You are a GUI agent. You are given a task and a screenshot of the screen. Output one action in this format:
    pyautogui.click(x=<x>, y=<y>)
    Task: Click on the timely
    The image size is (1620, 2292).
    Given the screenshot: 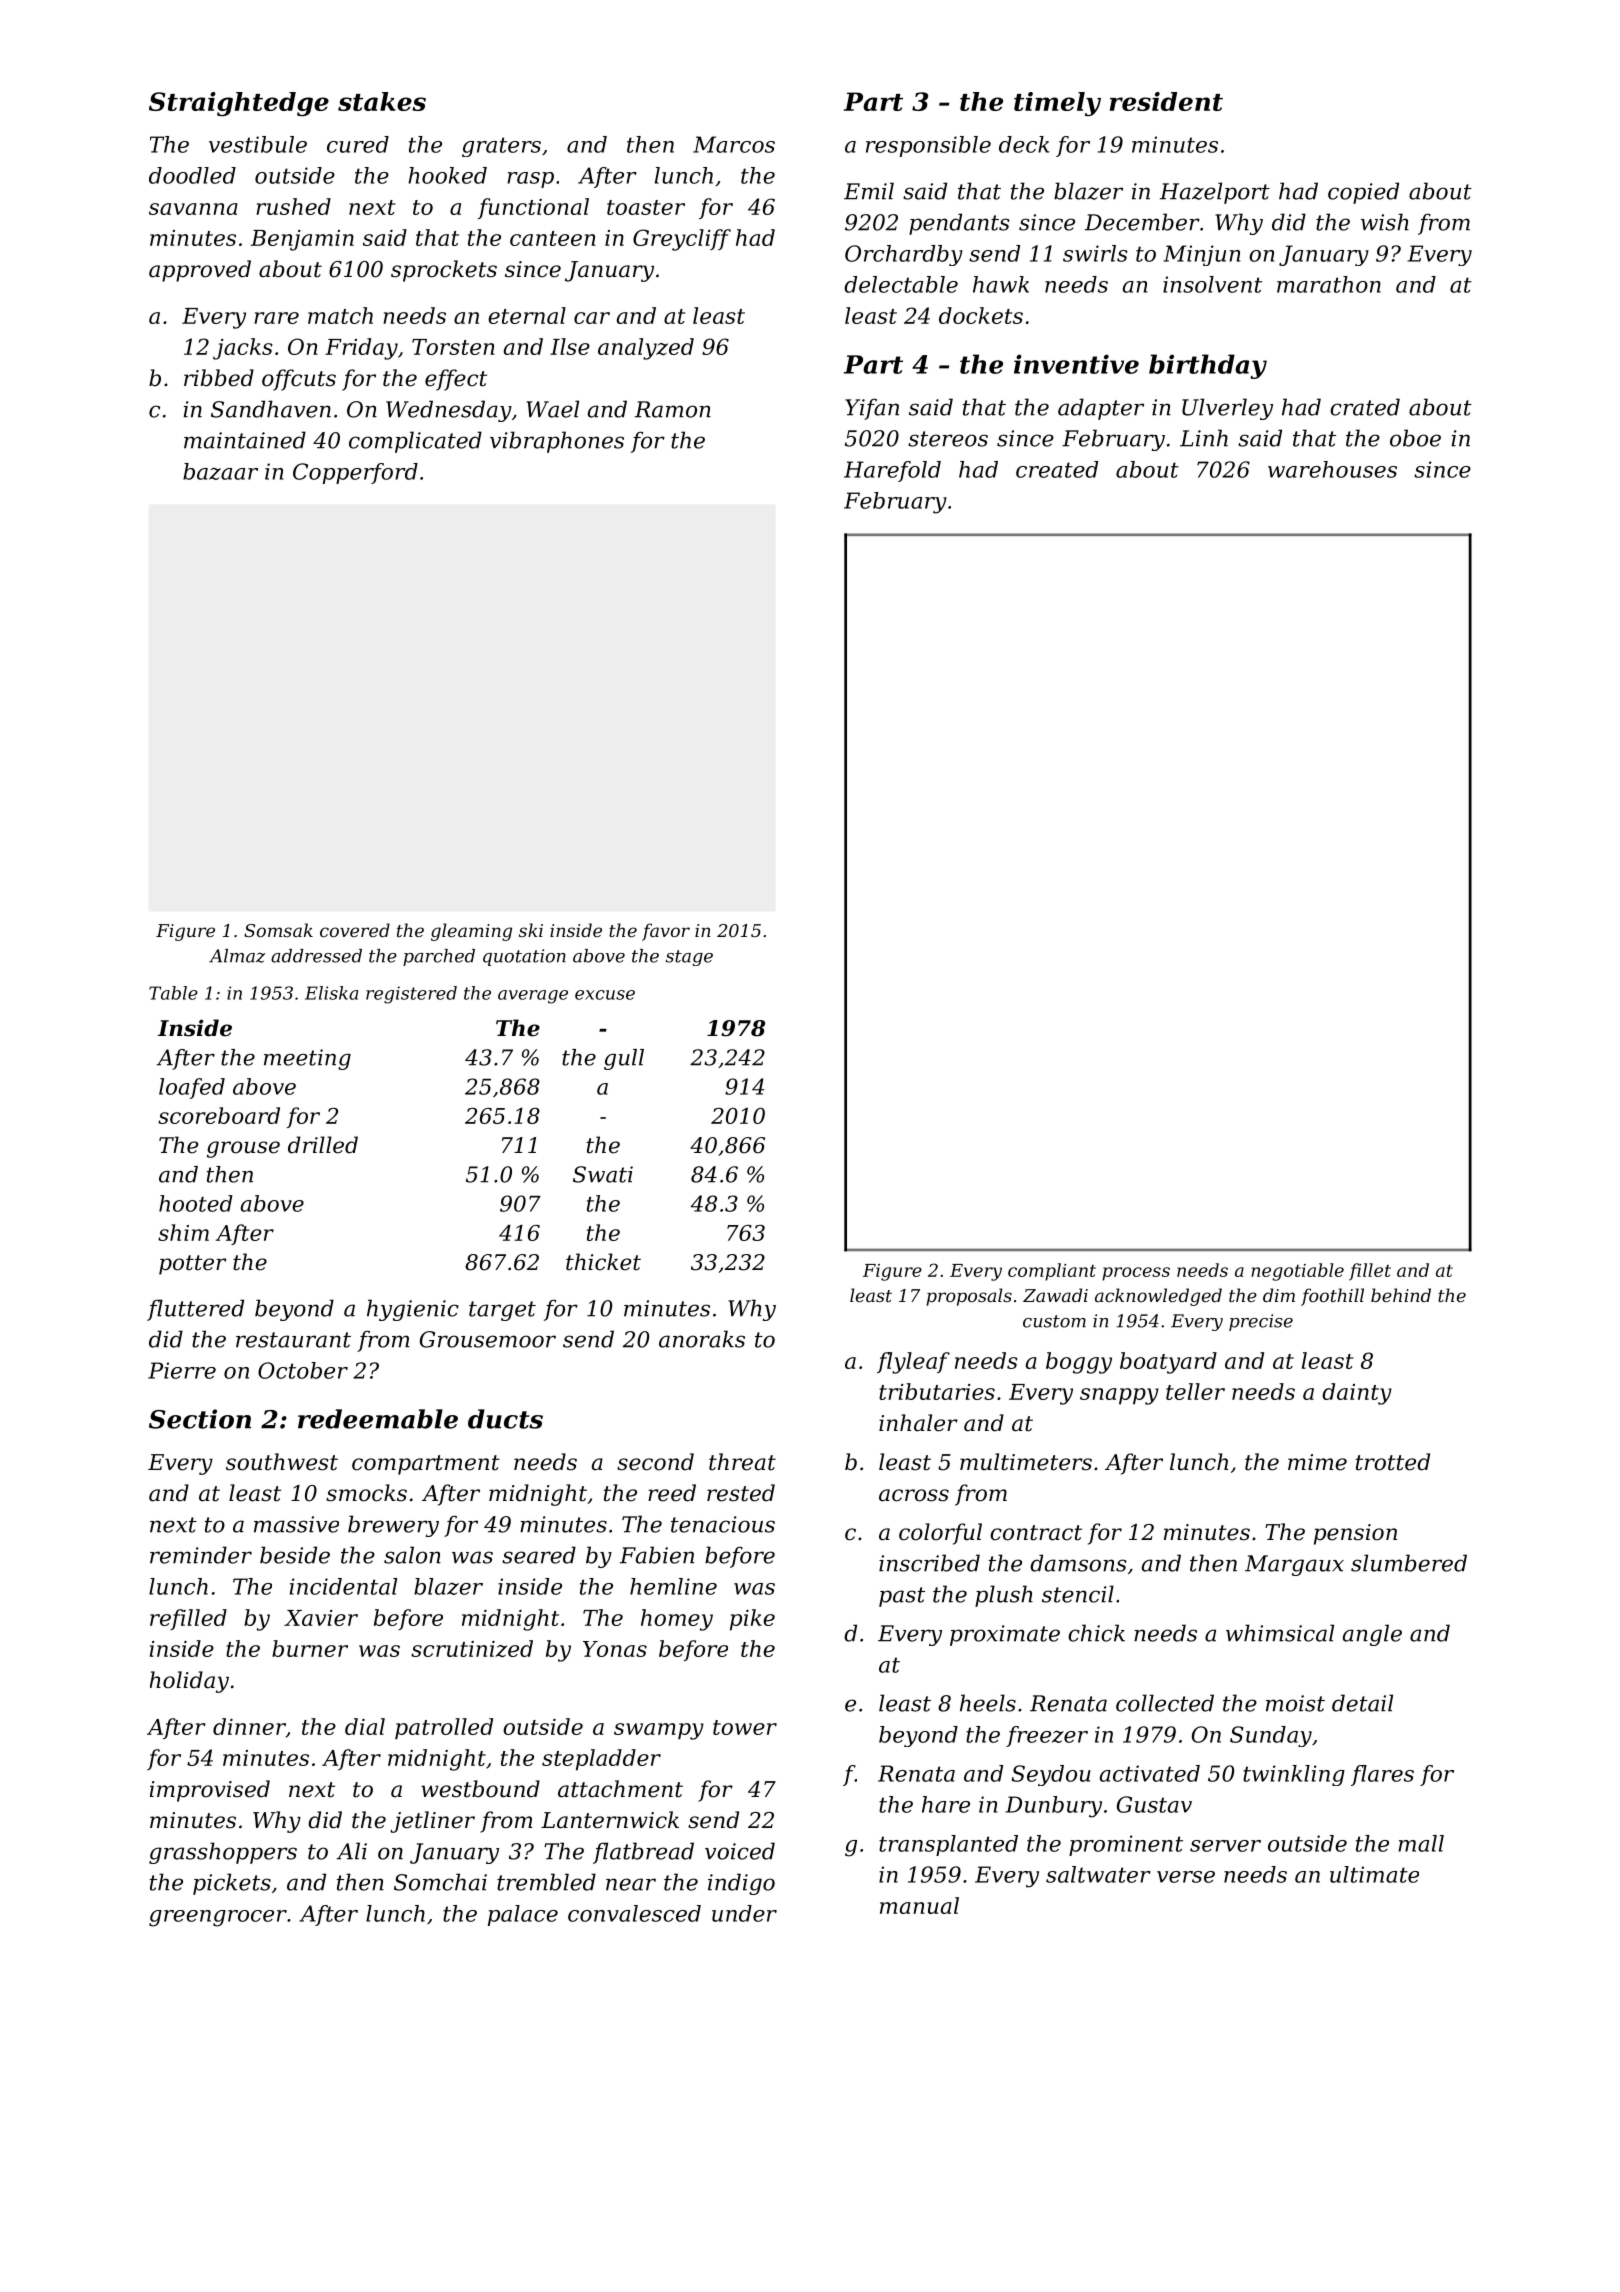 What is the action you would take?
    pyautogui.click(x=1057, y=104)
